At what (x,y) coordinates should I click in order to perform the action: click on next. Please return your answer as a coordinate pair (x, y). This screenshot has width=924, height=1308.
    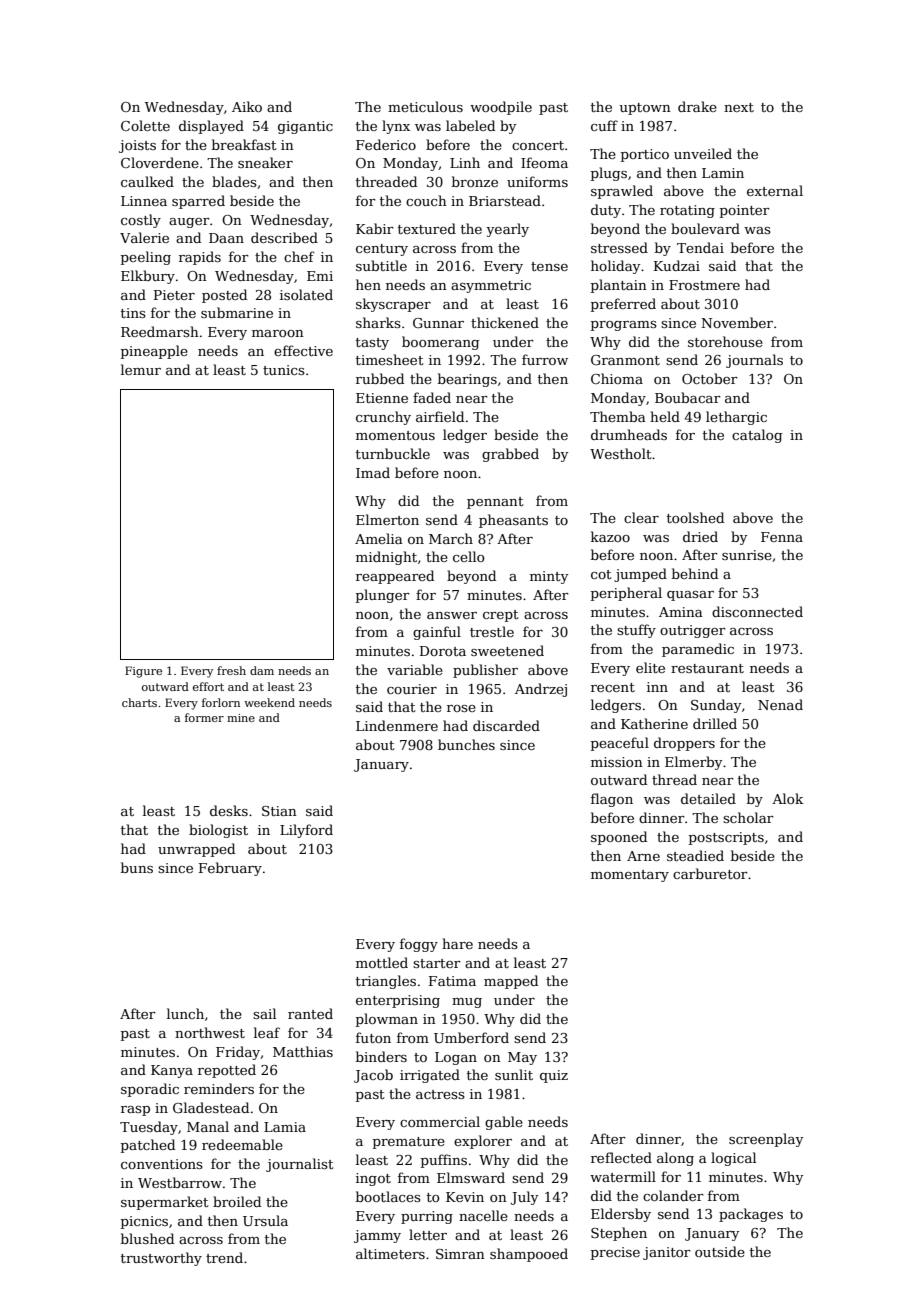
    Looking at the image, I should click on (739, 107).
